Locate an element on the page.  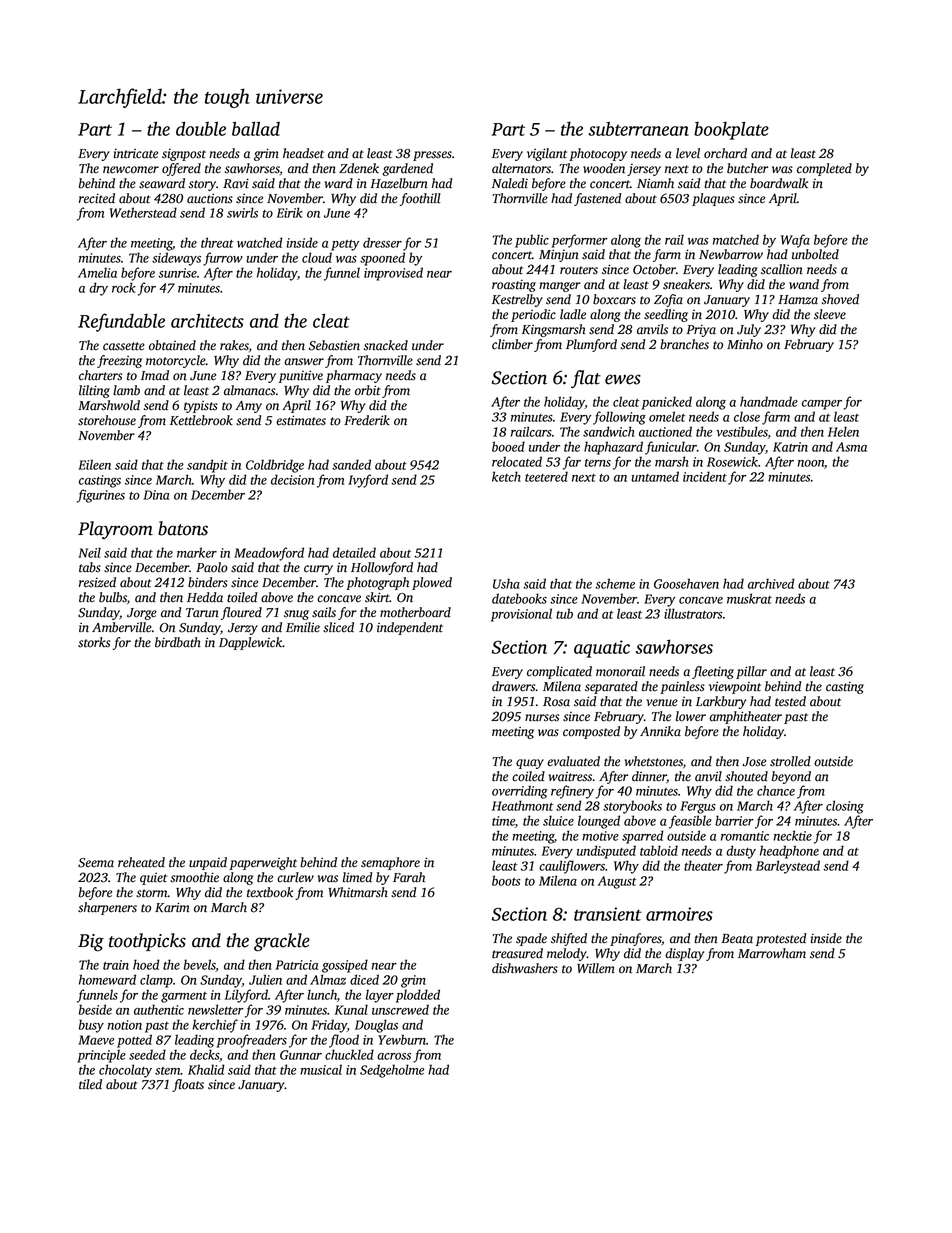
subterranean is located at coordinates (639, 128).
